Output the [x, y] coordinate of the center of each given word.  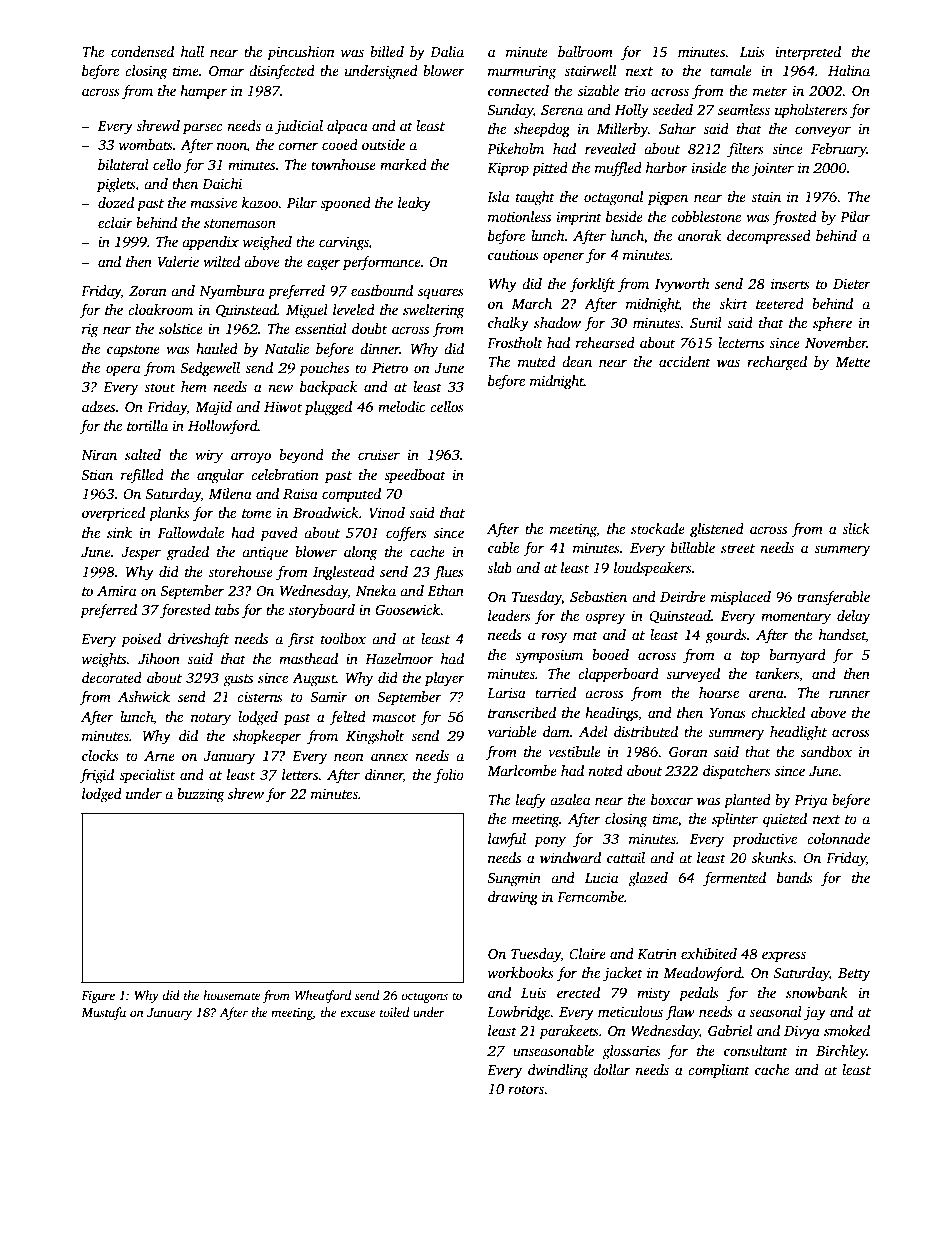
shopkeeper [267, 737]
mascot [394, 717]
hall [192, 51]
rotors [526, 1089]
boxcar [672, 799]
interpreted [808, 53]
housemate [231, 995]
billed [387, 51]
